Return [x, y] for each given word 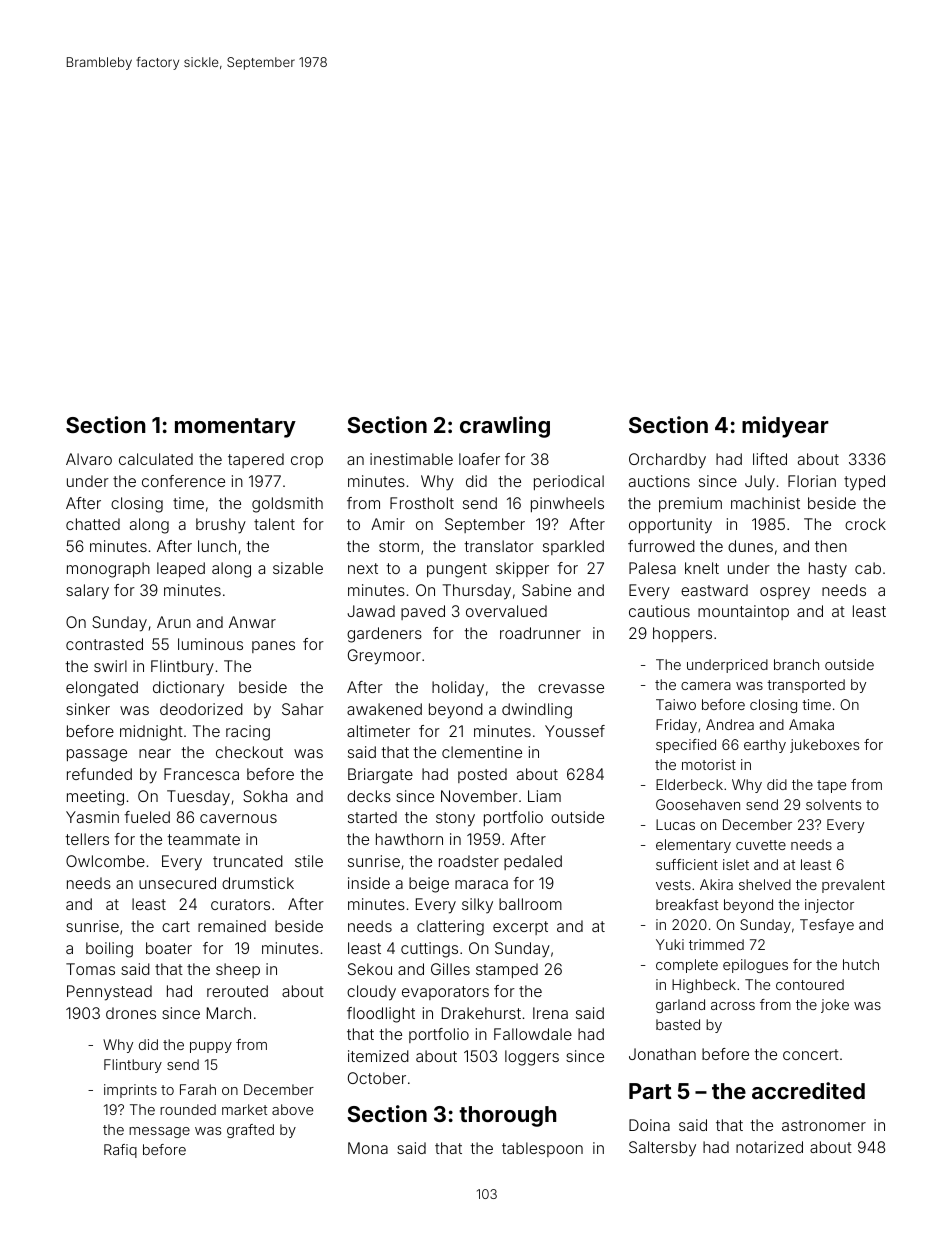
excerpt [520, 928]
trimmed [716, 944]
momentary [235, 428]
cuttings [429, 950]
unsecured [177, 883]
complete [687, 966]
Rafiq [120, 1151]
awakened [384, 709]
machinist [765, 503]
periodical [569, 482]
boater [169, 948]
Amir [388, 524]
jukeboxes [824, 746]
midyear [785, 427]
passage [97, 755]
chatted [93, 524]
